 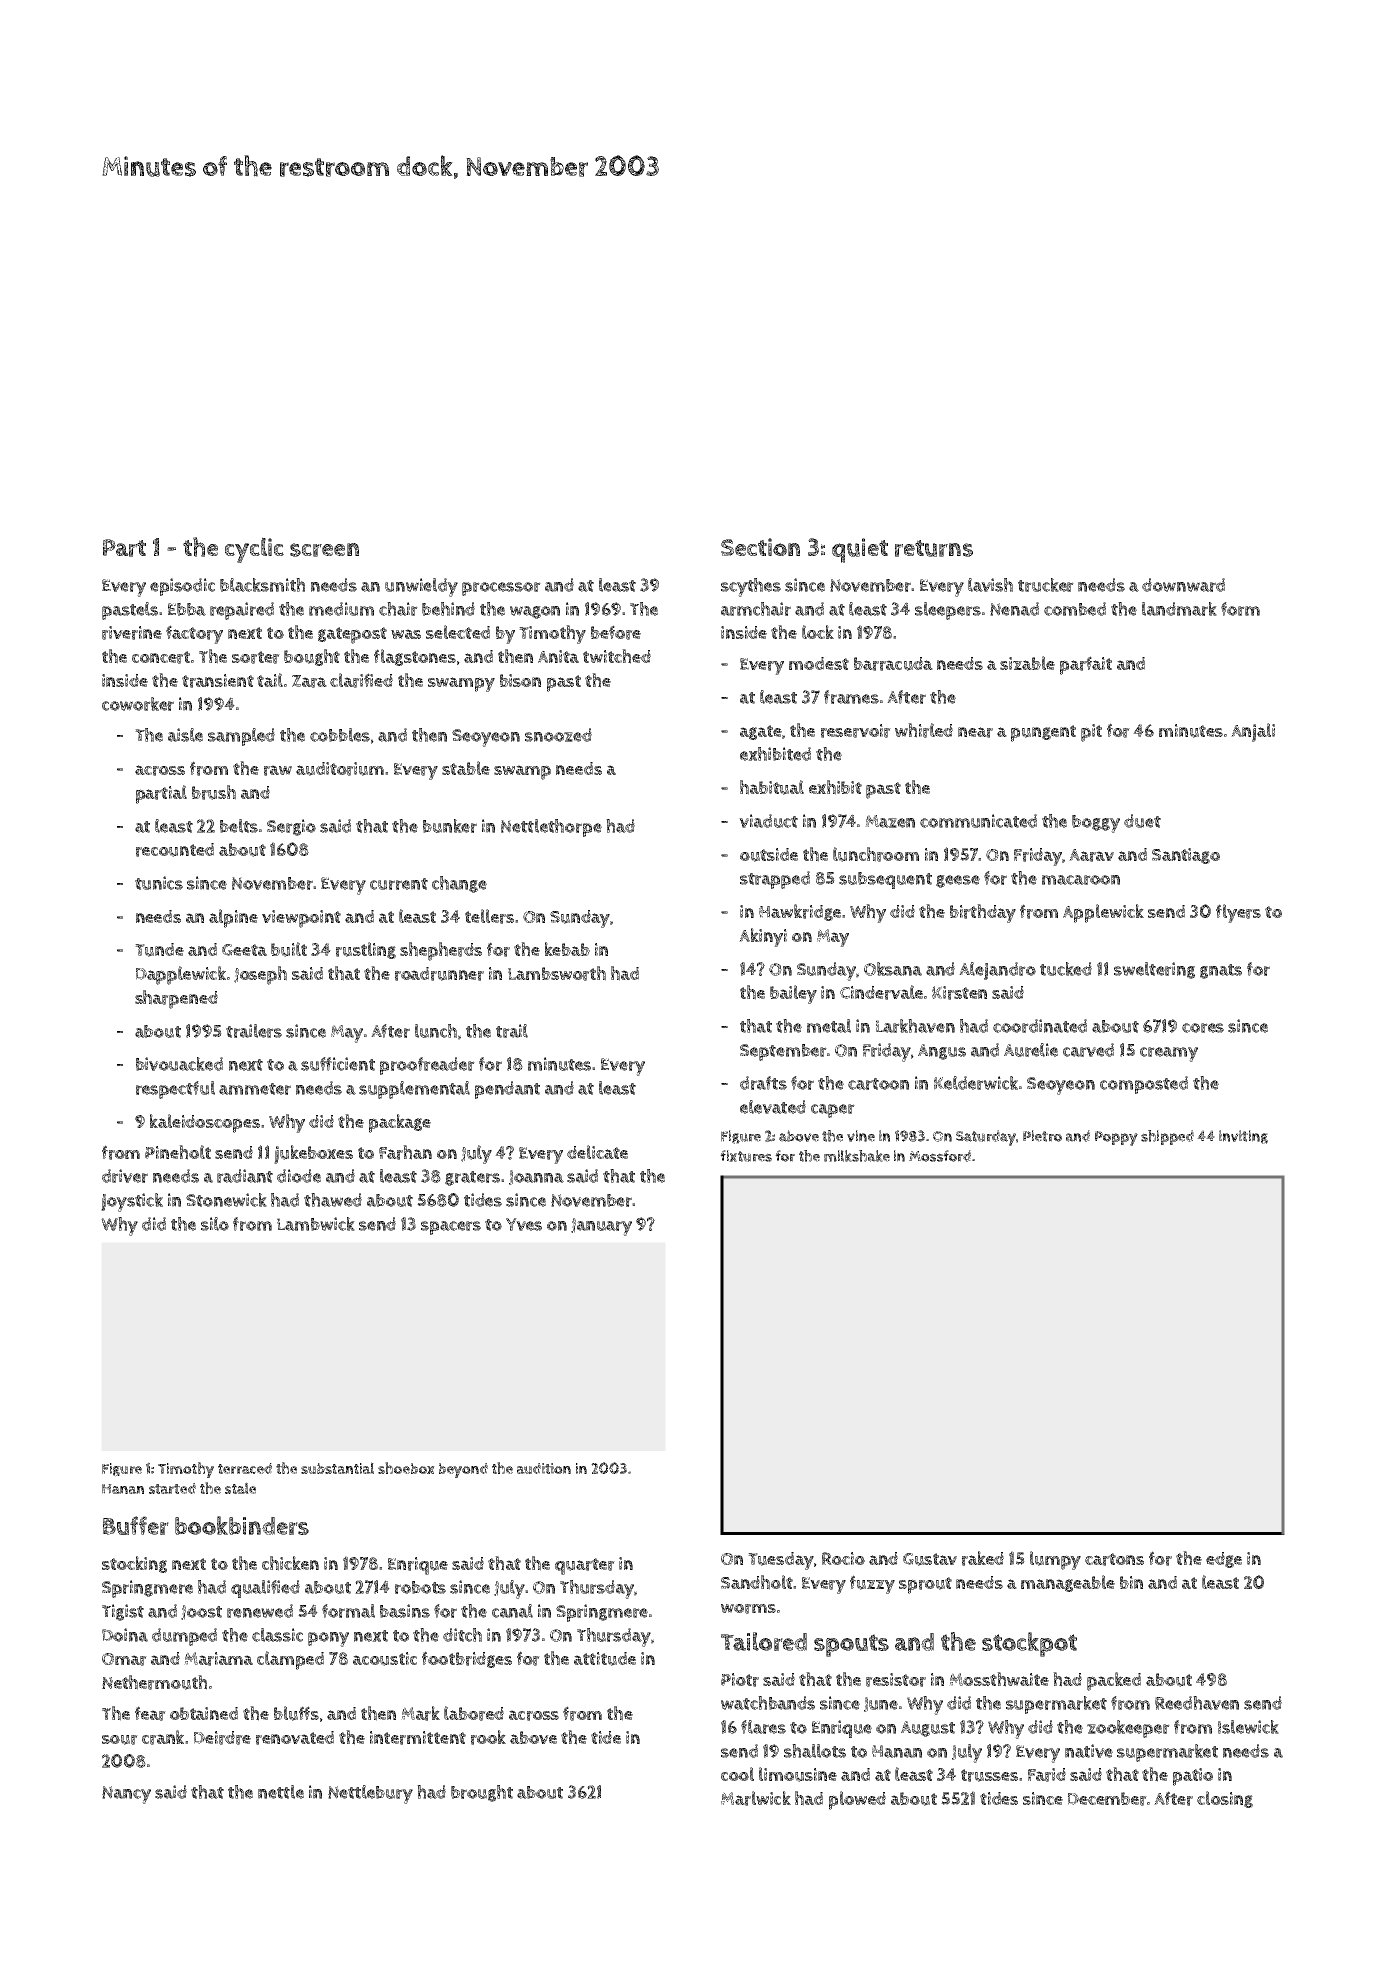 I want to click on edge, so click(x=1224, y=1560).
